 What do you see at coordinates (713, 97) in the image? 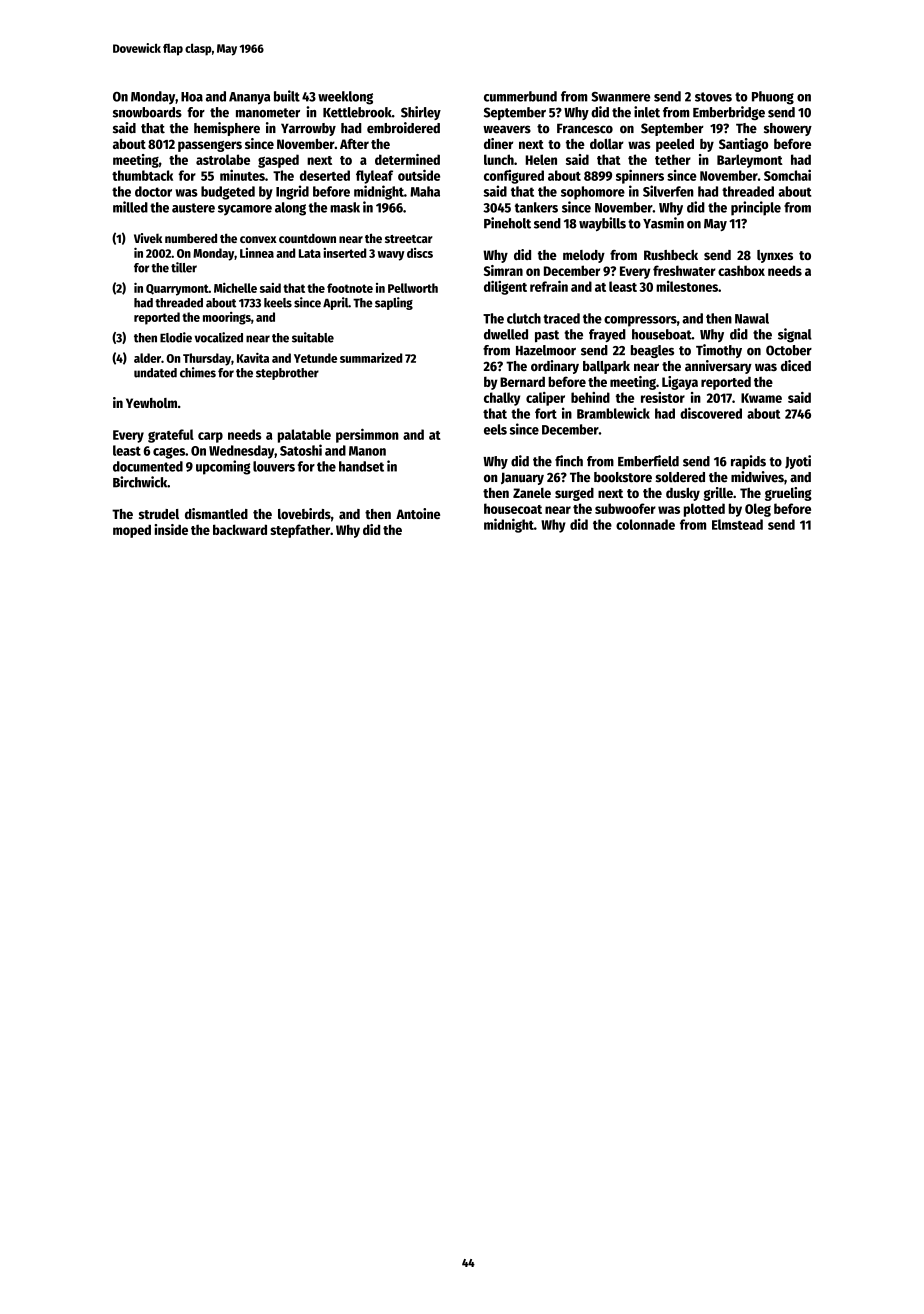
I see `stoves` at bounding box center [713, 97].
